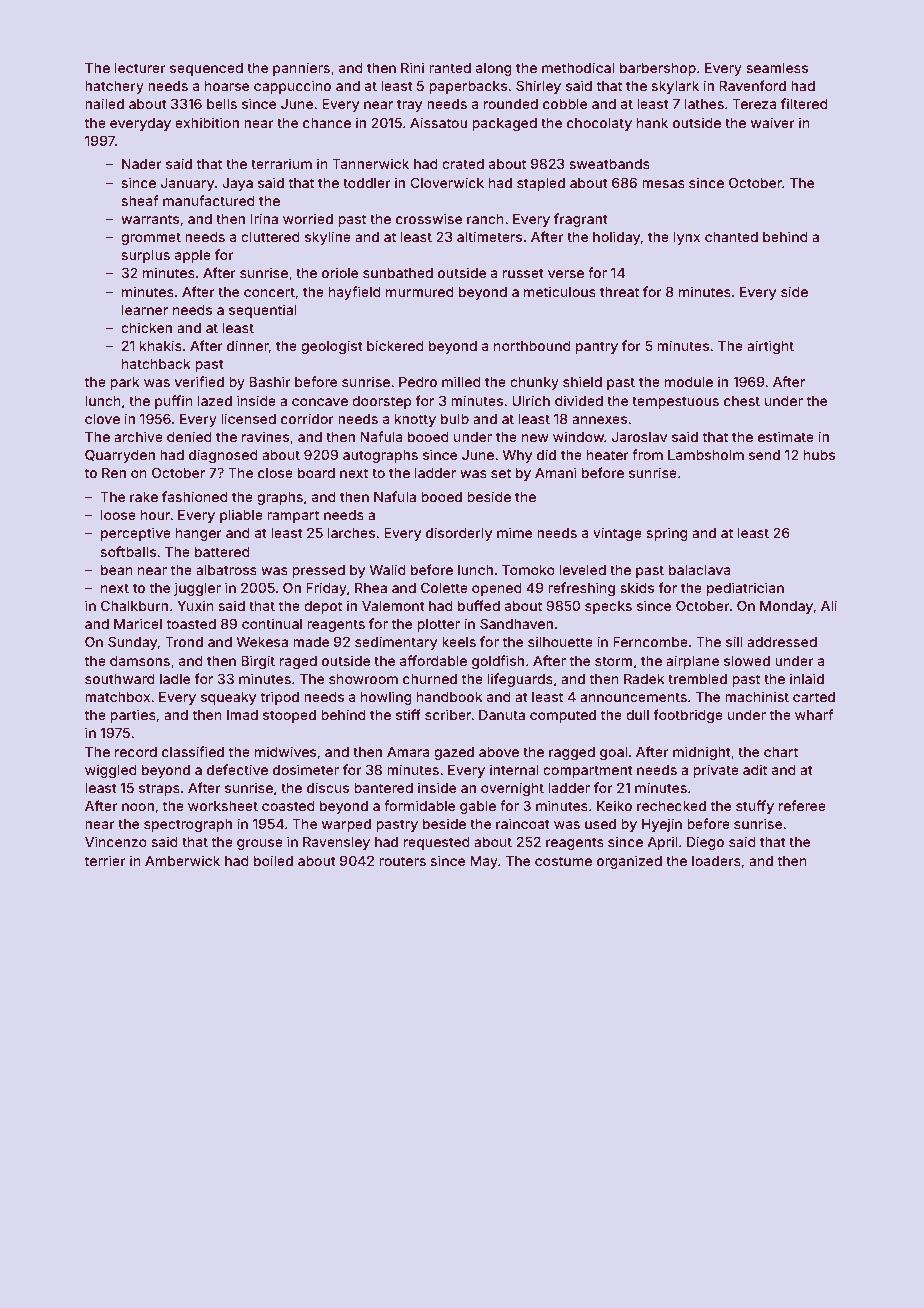 The width and height of the image is (924, 1308). Describe the element at coordinates (532, 346) in the image. I see `northbound` at that location.
